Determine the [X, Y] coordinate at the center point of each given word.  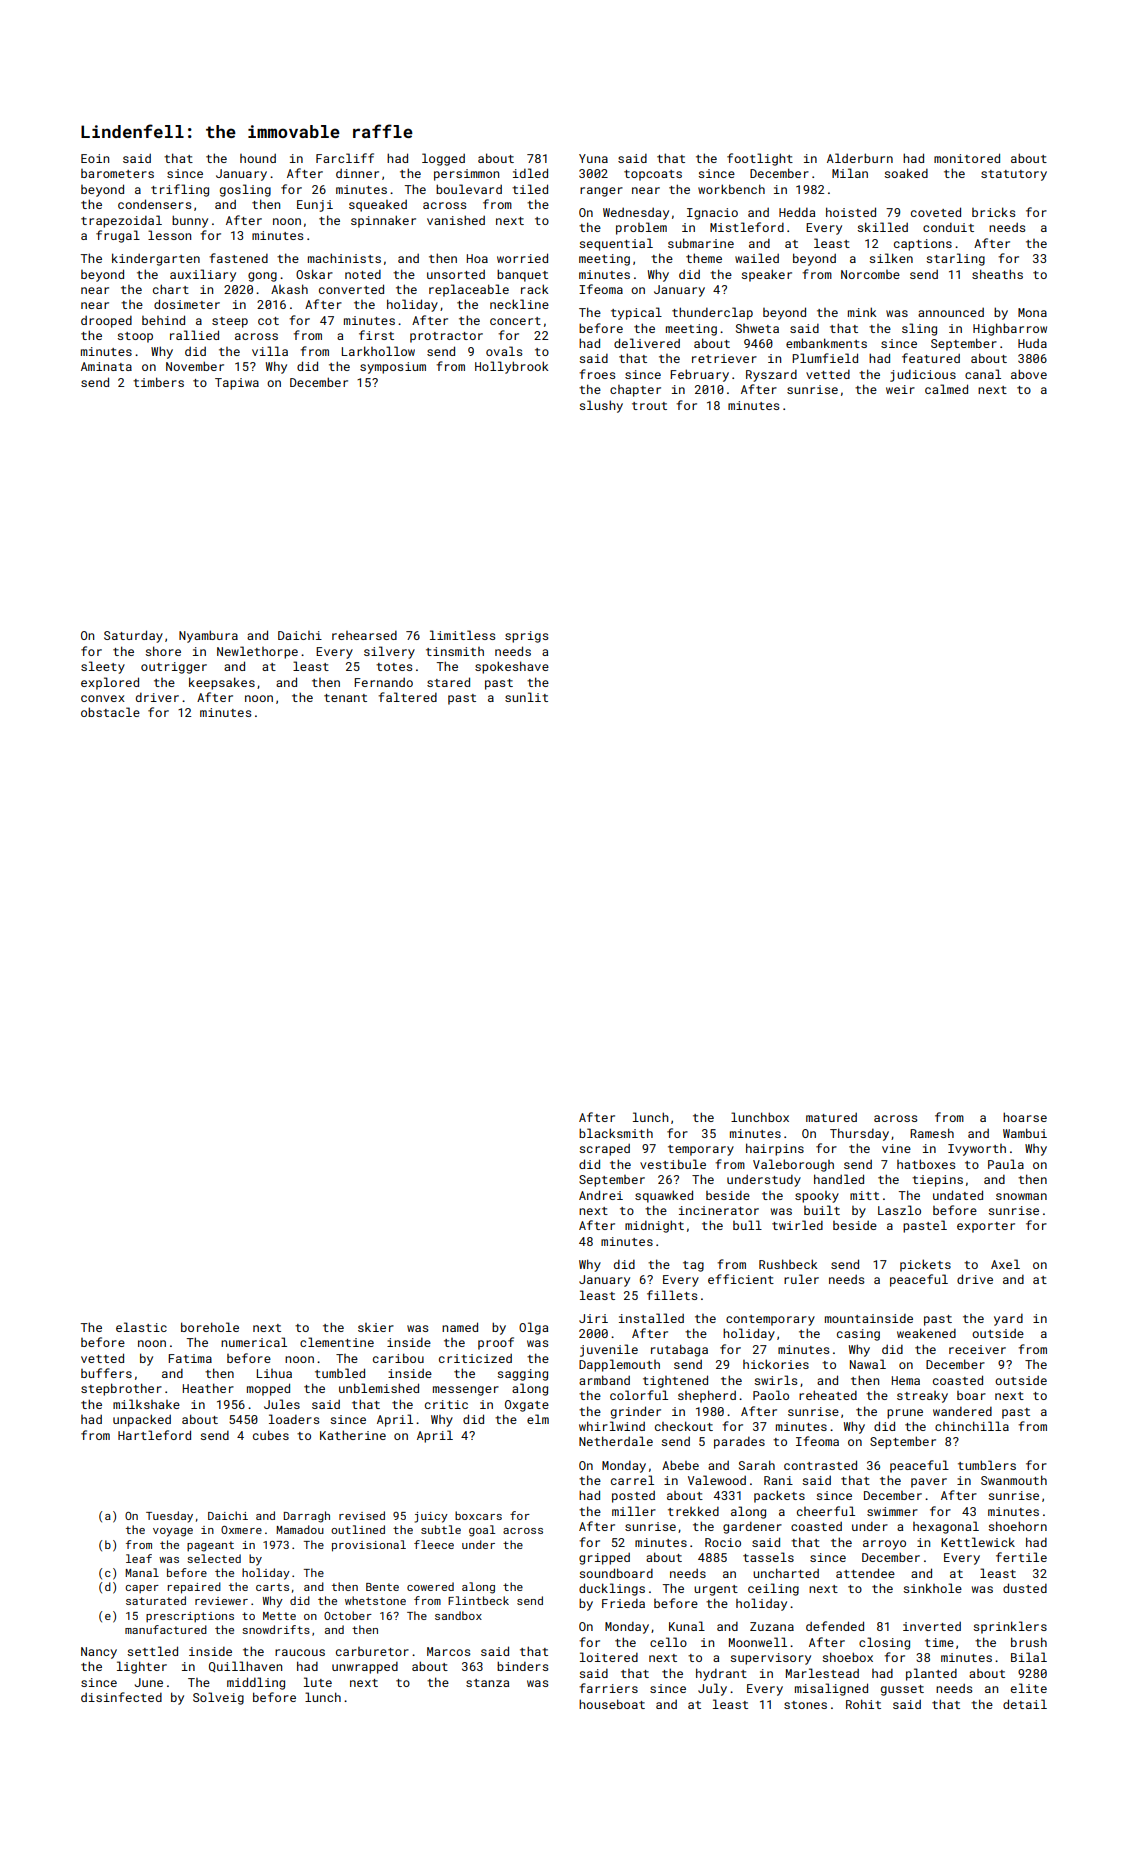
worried [522, 258]
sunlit [526, 697]
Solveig [218, 1698]
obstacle [110, 712]
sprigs [526, 637]
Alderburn [860, 158]
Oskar [314, 274]
